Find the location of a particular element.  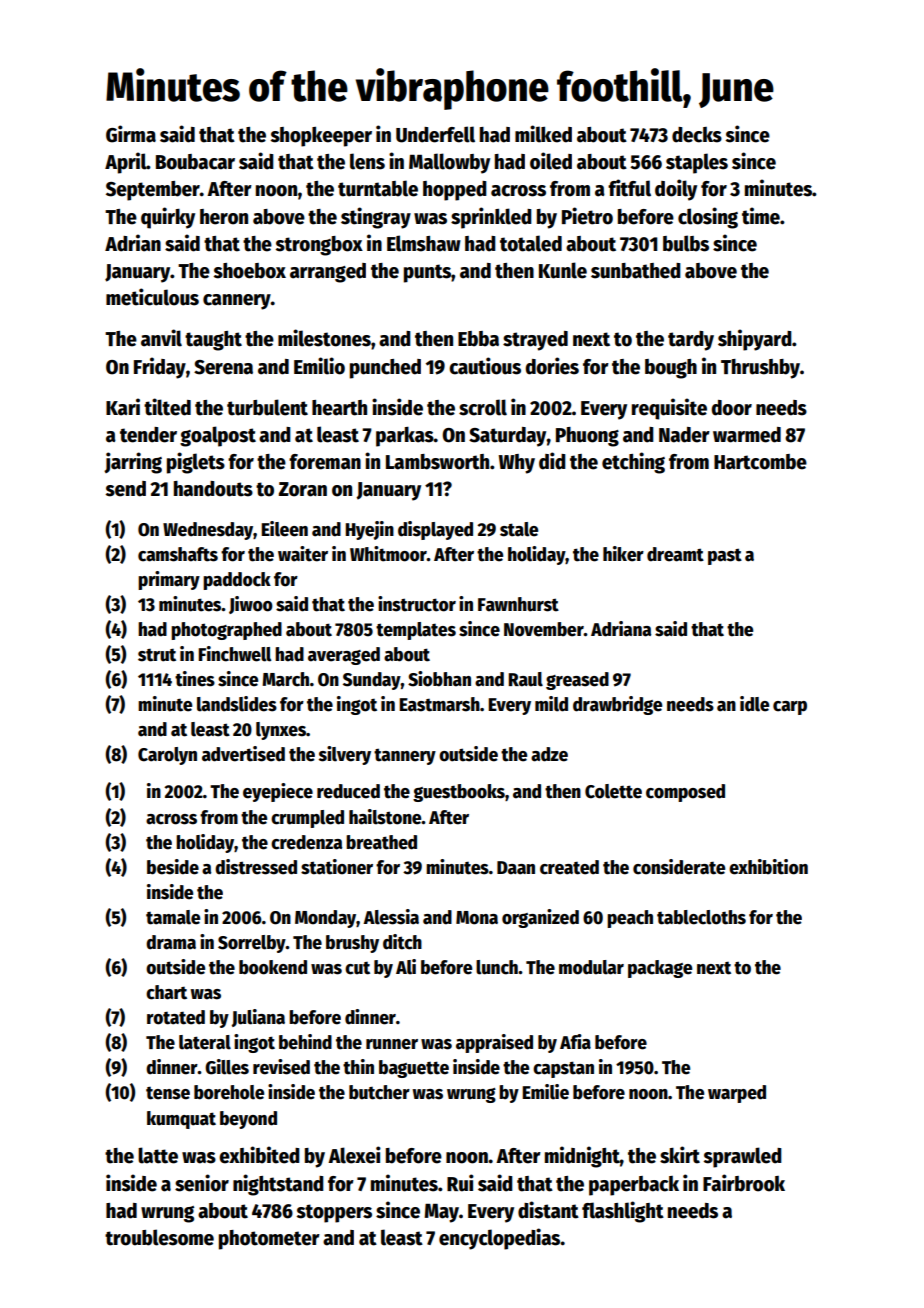

warped is located at coordinates (737, 1094).
